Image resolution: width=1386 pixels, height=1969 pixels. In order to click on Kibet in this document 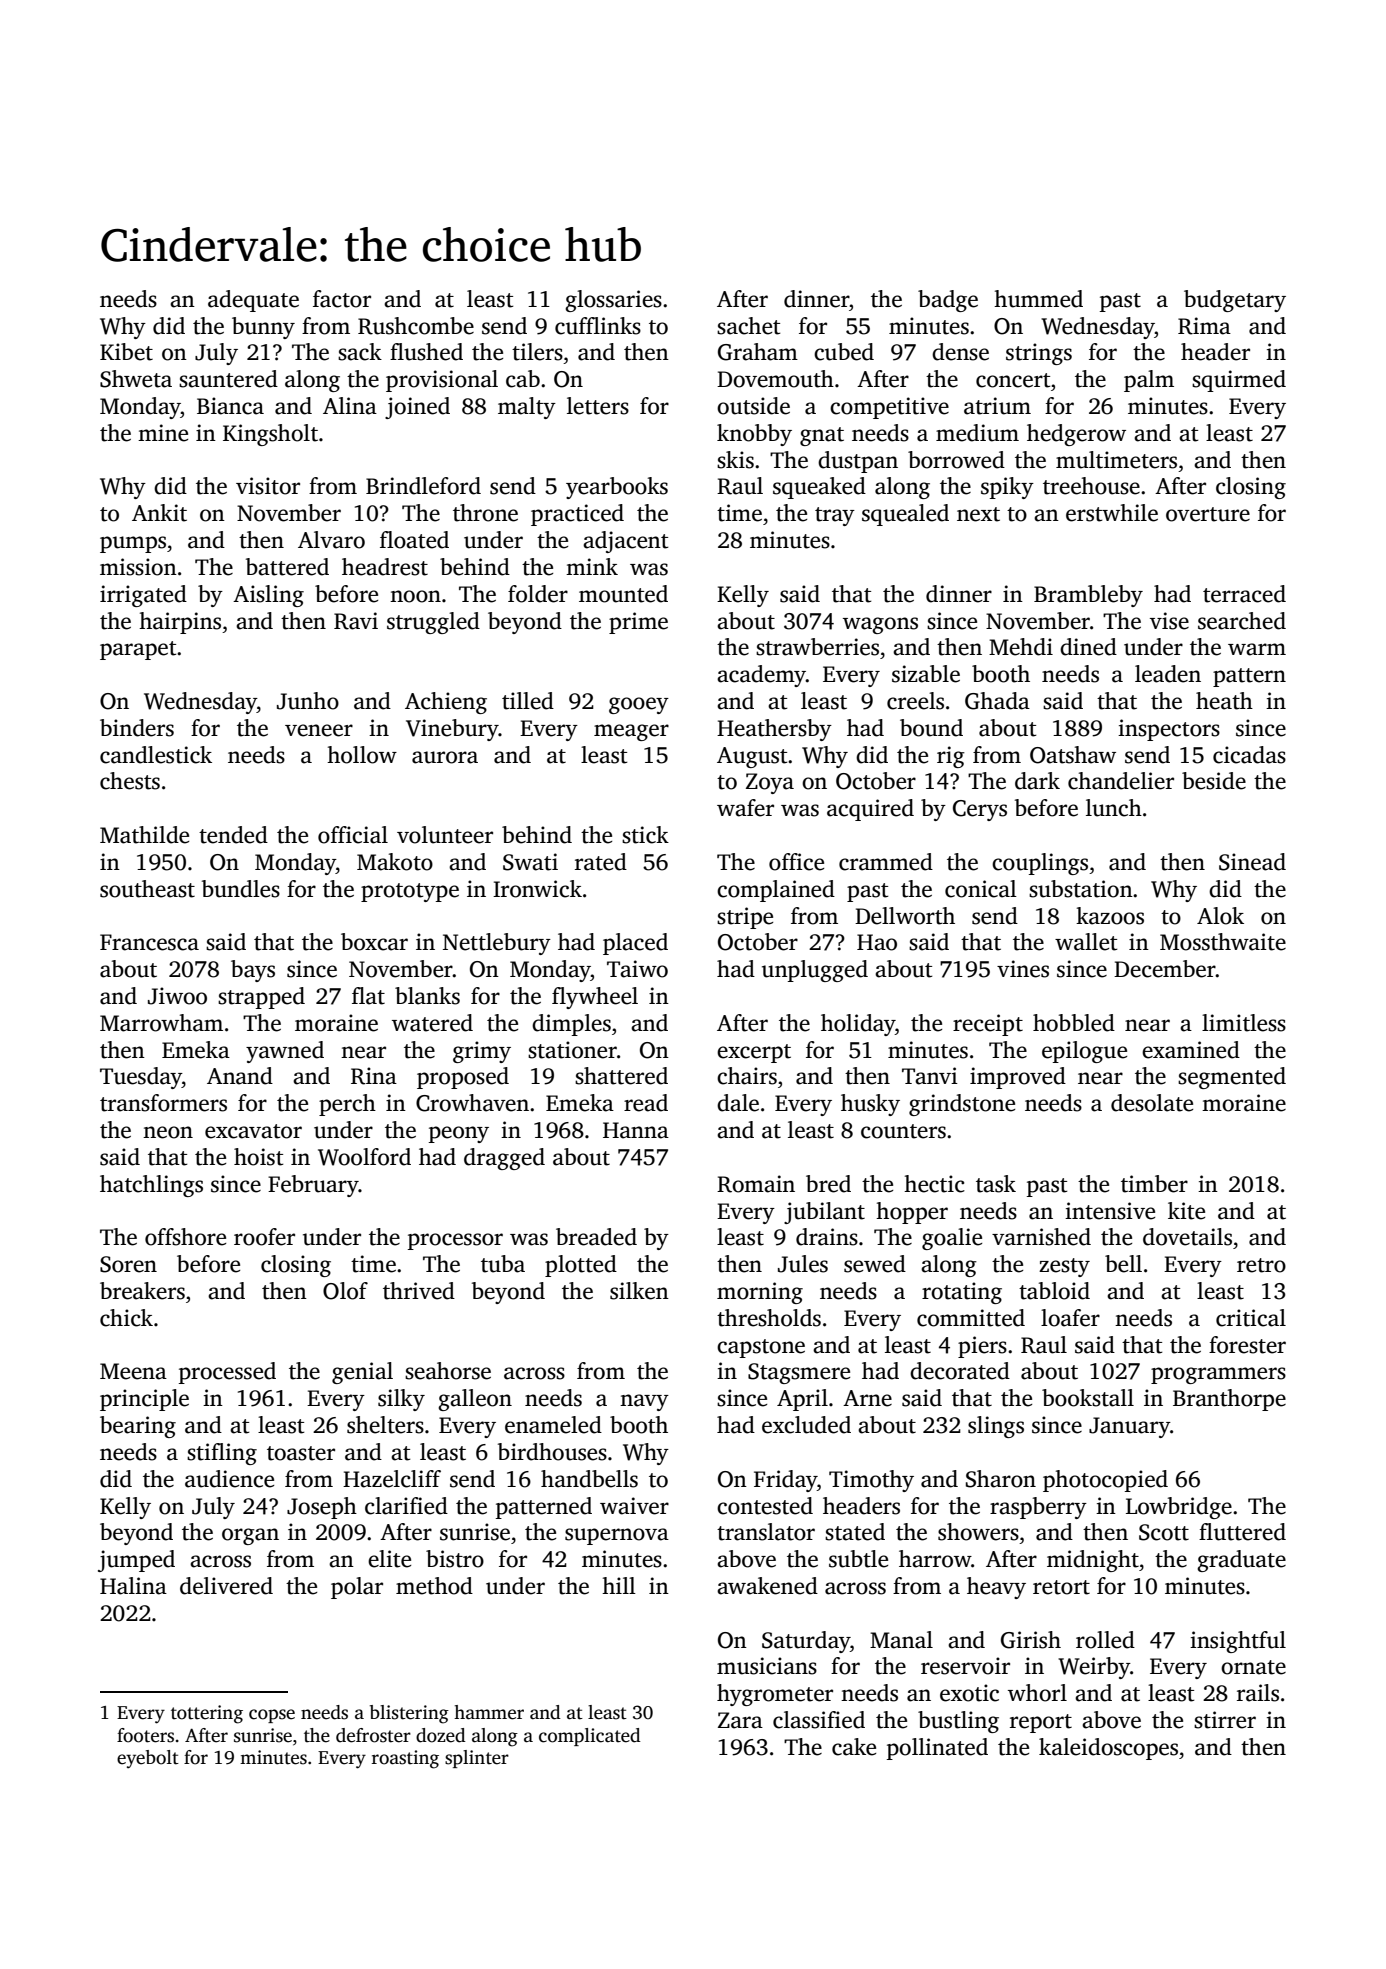, I will do `click(126, 352)`.
